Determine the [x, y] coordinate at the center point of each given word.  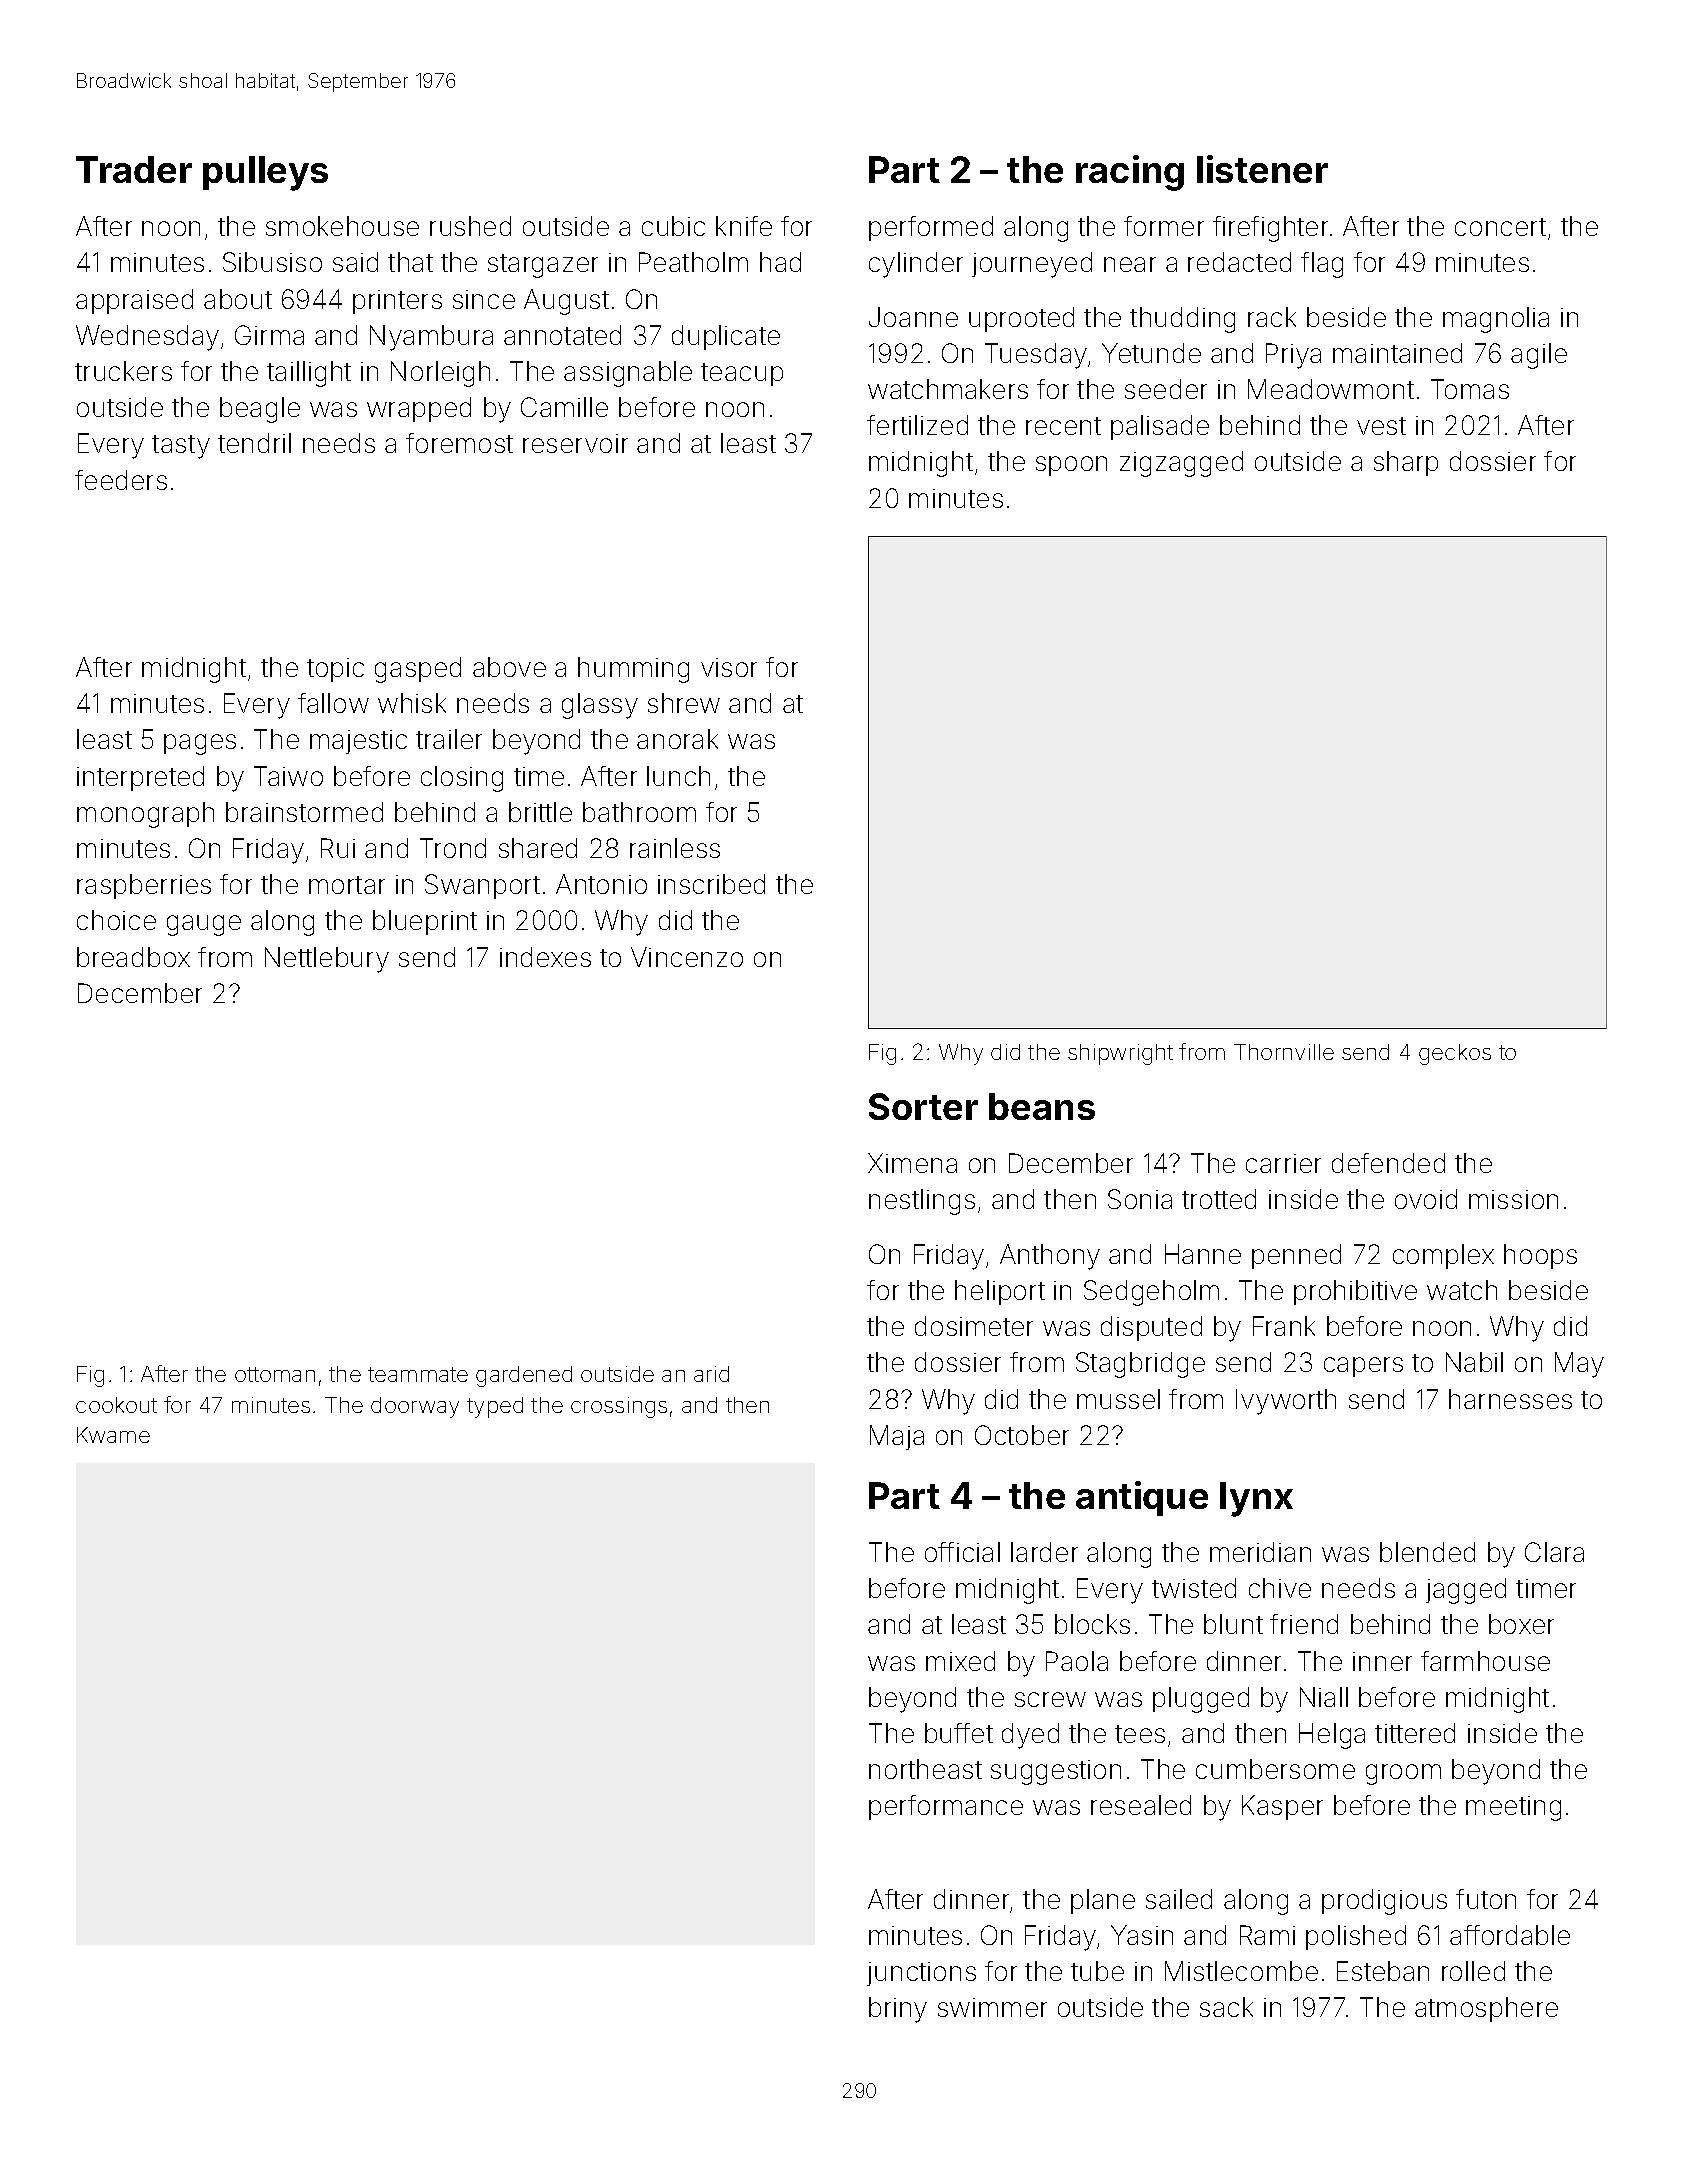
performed [931, 228]
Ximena [912, 1163]
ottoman [275, 1374]
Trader [134, 169]
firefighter [1270, 229]
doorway [415, 1407]
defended [1388, 1163]
